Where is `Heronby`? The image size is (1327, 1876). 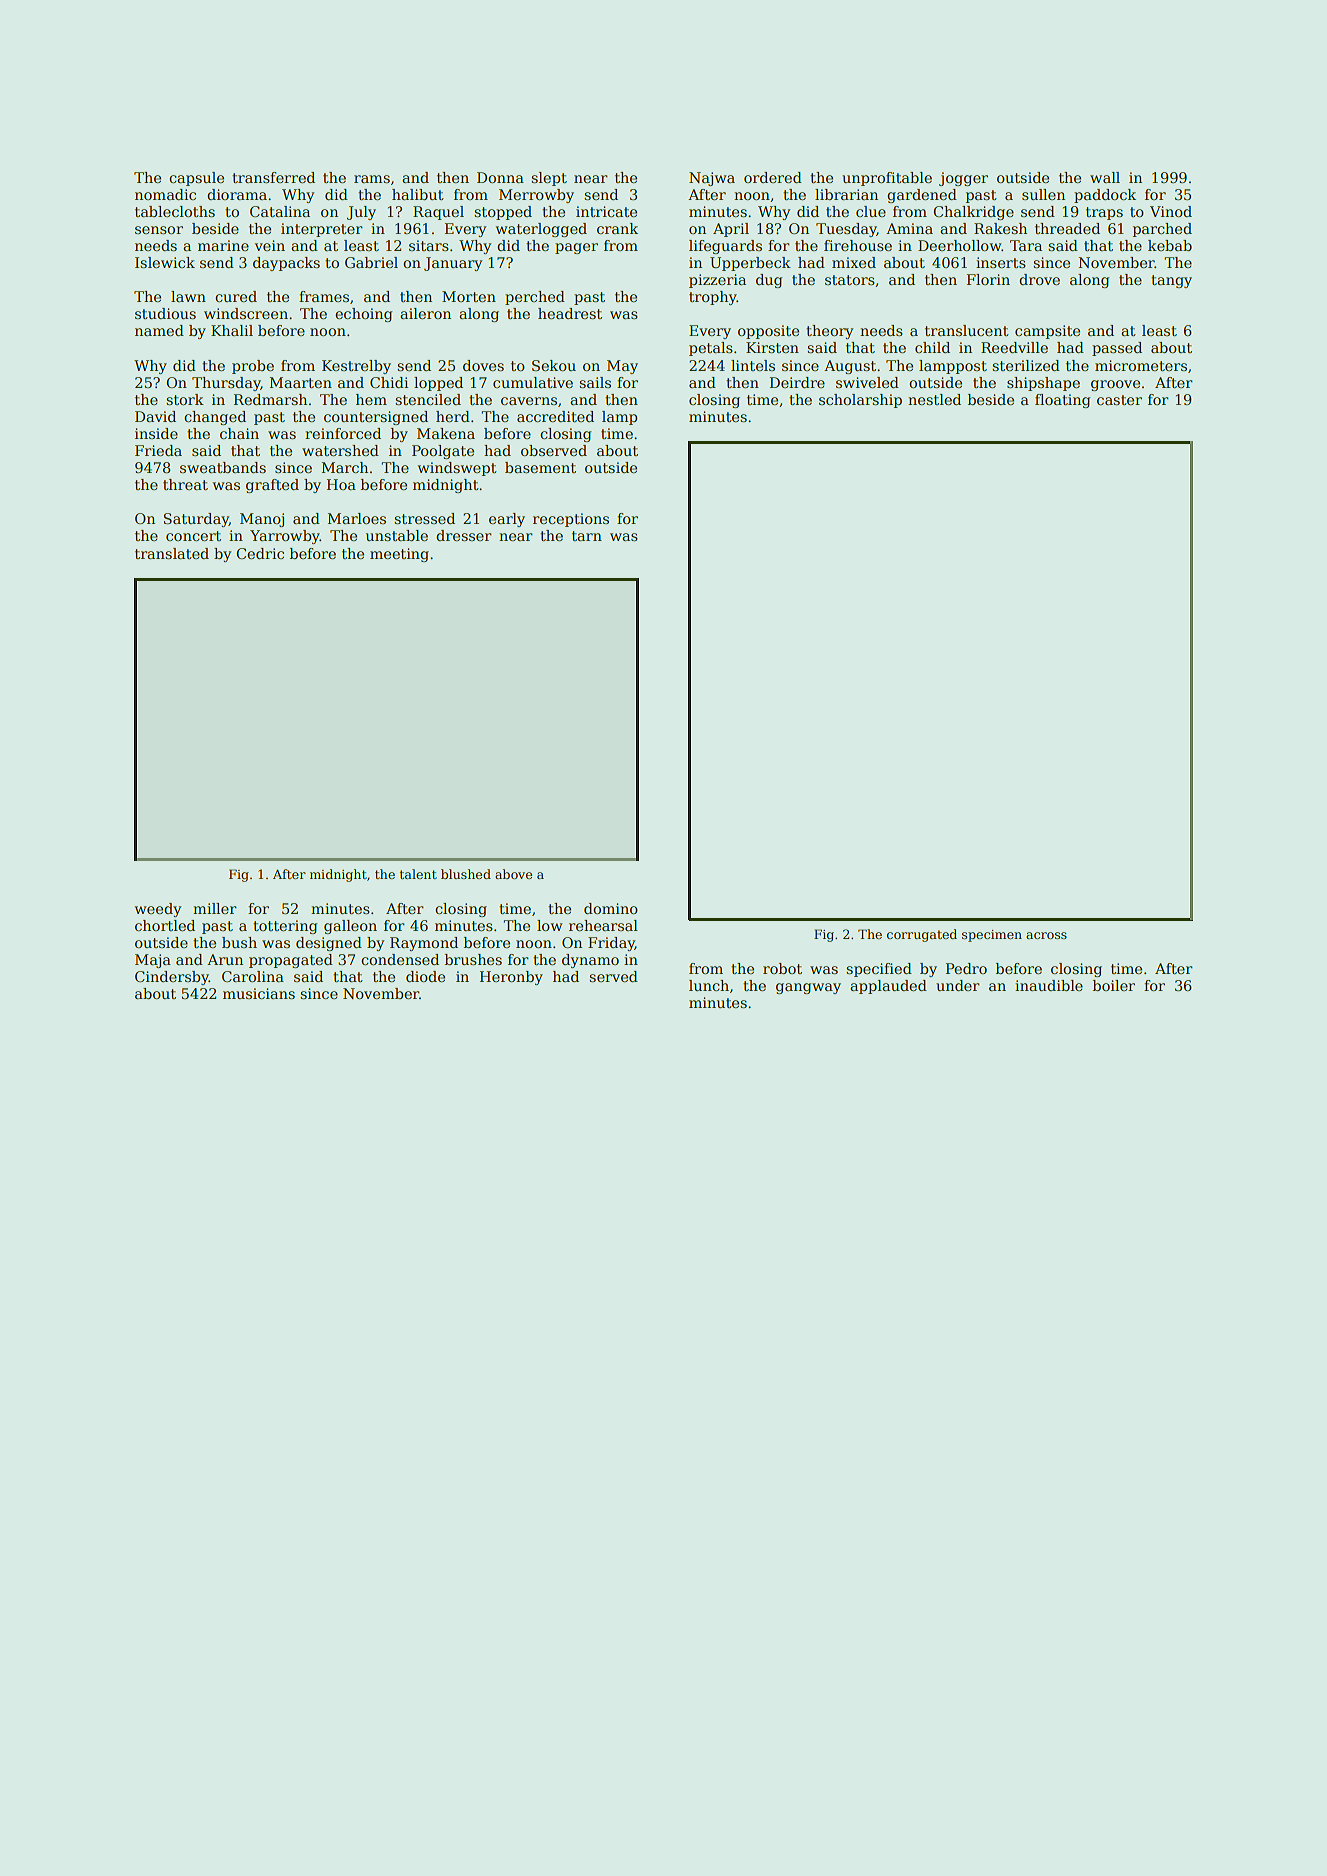
Heronby is located at coordinates (511, 978).
